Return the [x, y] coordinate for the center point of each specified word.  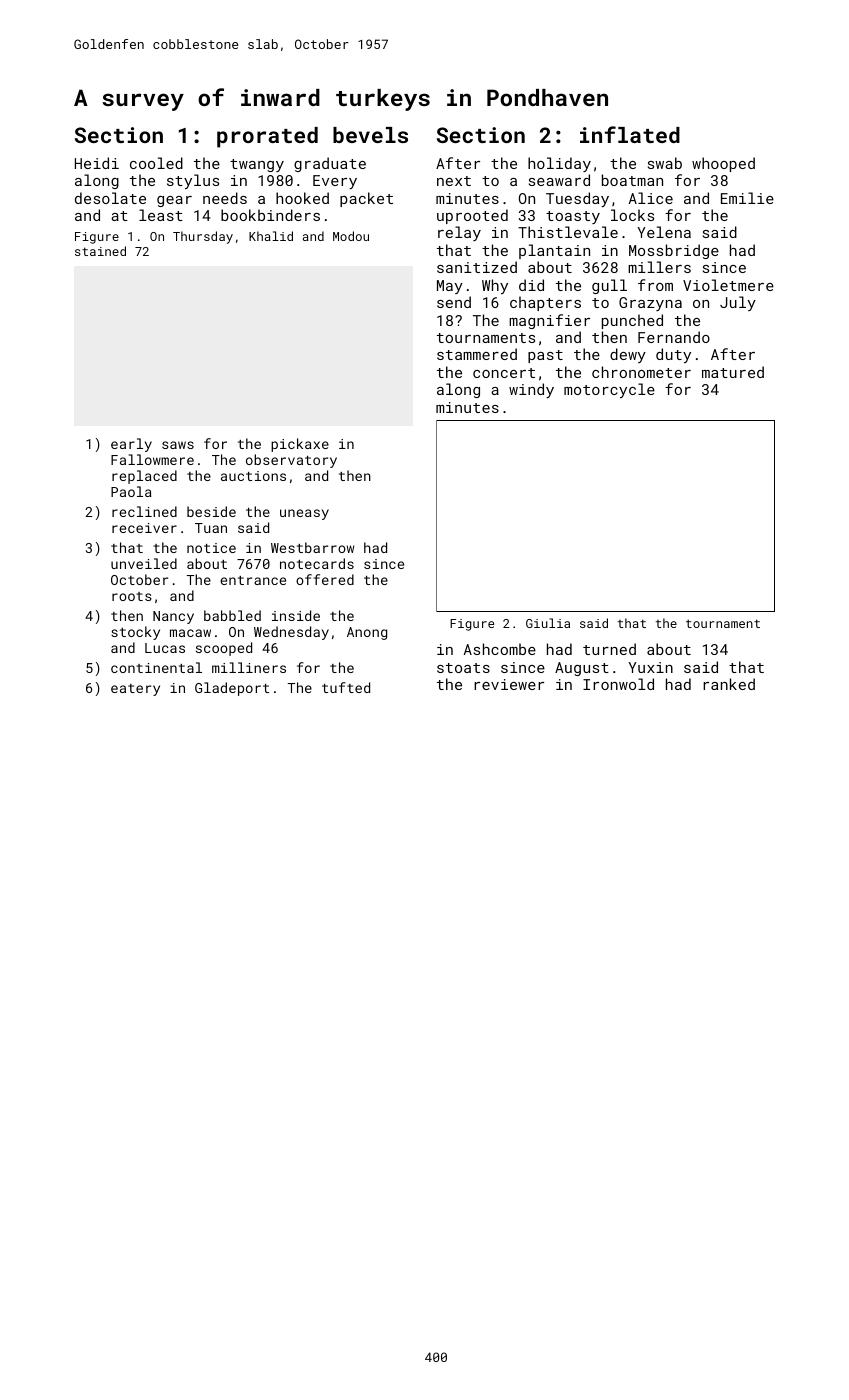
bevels [370, 135]
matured [733, 372]
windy [531, 390]
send [454, 302]
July [738, 303]
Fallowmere [152, 459]
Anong [367, 633]
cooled [156, 163]
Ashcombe [500, 649]
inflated [630, 134]
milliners [249, 667]
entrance [253, 580]
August [582, 669]
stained [100, 251]
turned [609, 649]
